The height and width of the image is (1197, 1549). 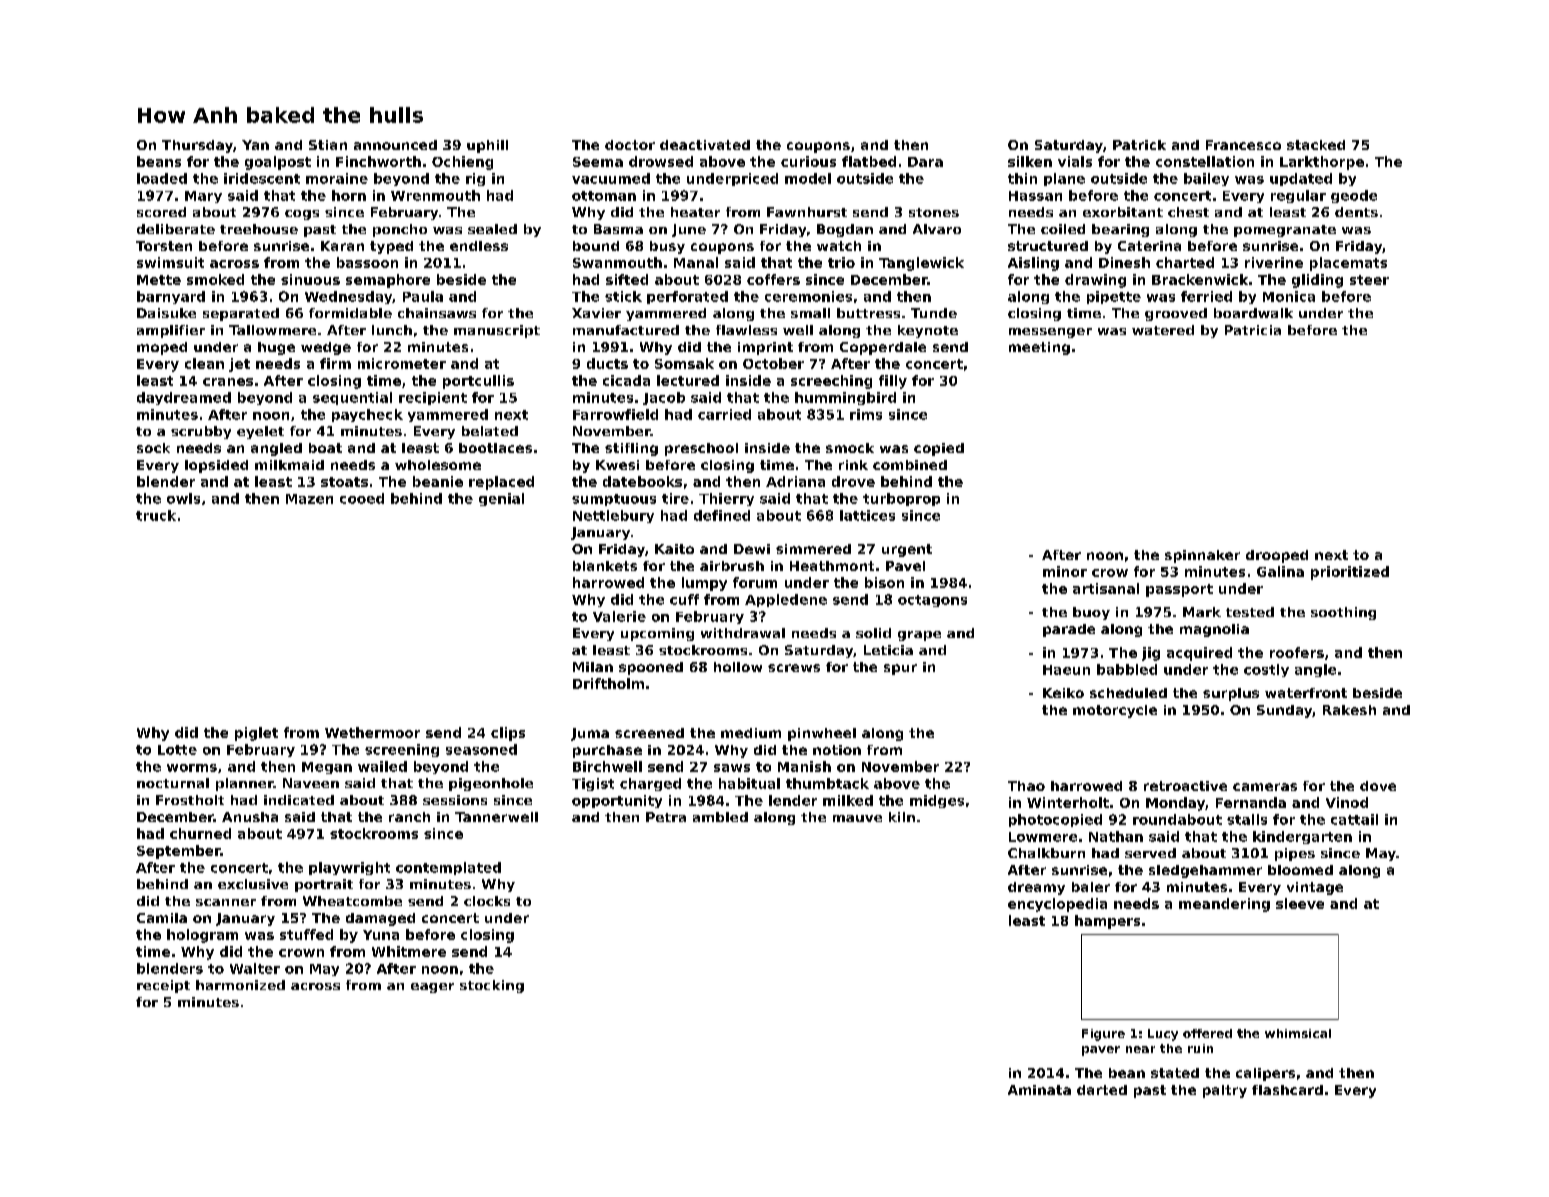 I want to click on firm, so click(x=335, y=363).
